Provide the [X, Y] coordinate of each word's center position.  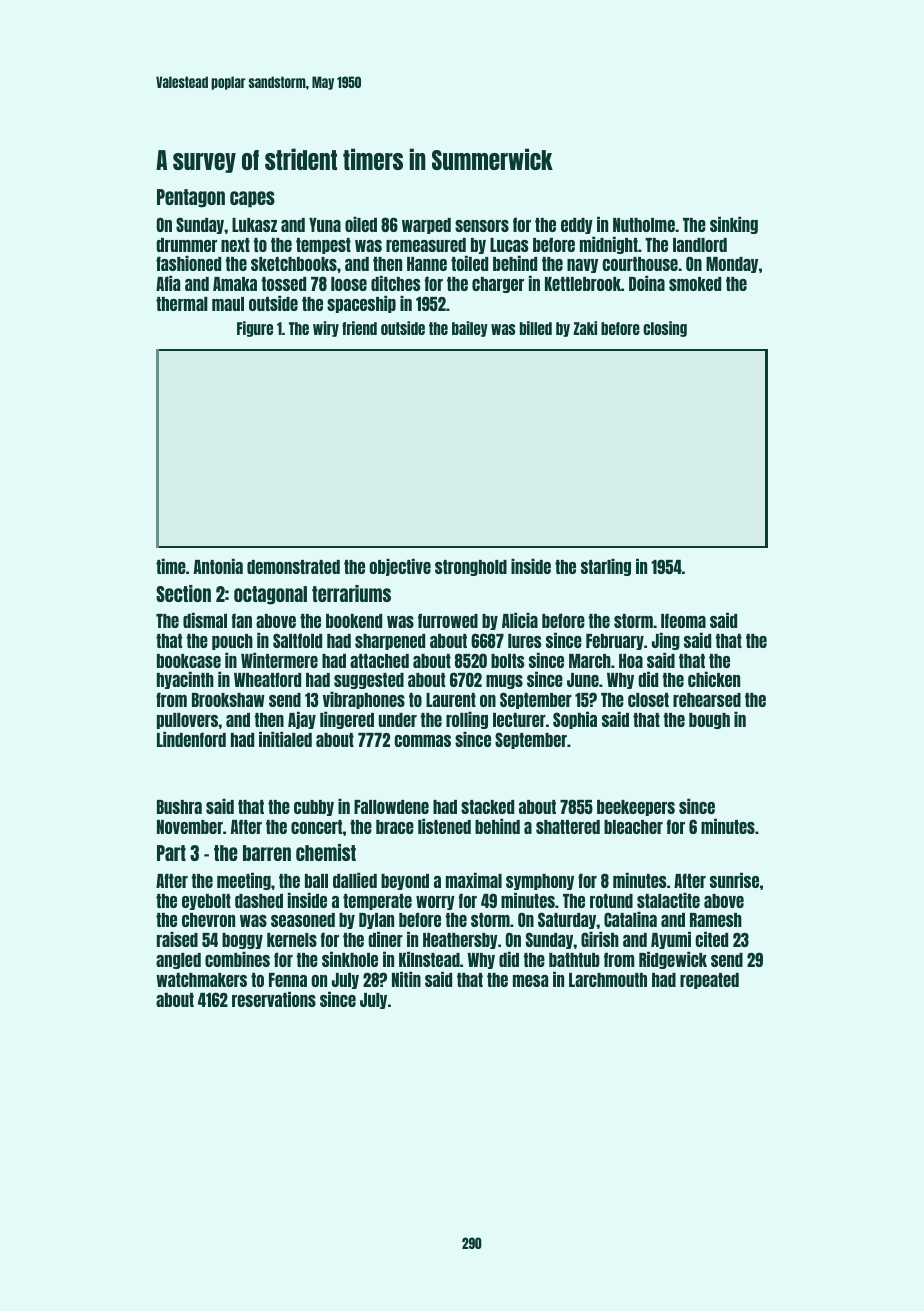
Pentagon [191, 198]
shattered [568, 827]
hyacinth [185, 680]
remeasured [426, 245]
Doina [647, 283]
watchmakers [201, 980]
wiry [326, 329]
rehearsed [707, 700]
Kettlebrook [583, 284]
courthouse [640, 264]
